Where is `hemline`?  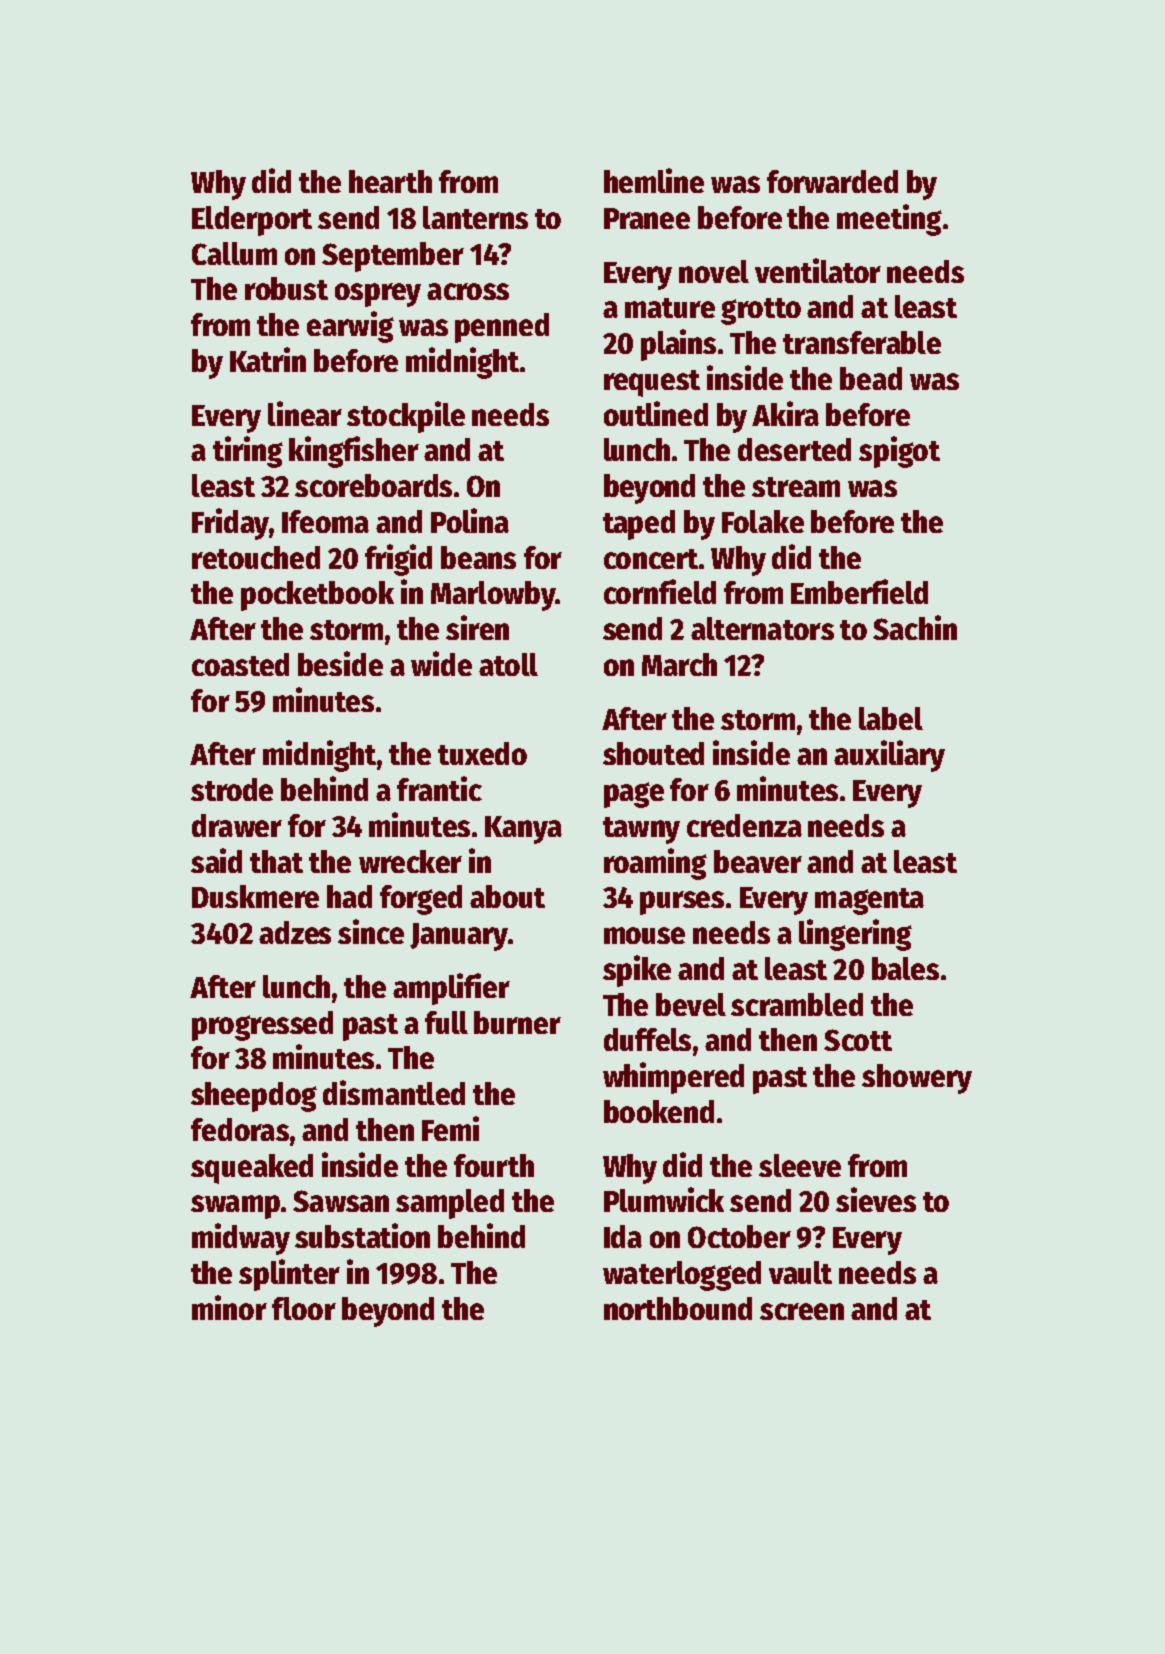
hemline is located at coordinates (654, 180).
